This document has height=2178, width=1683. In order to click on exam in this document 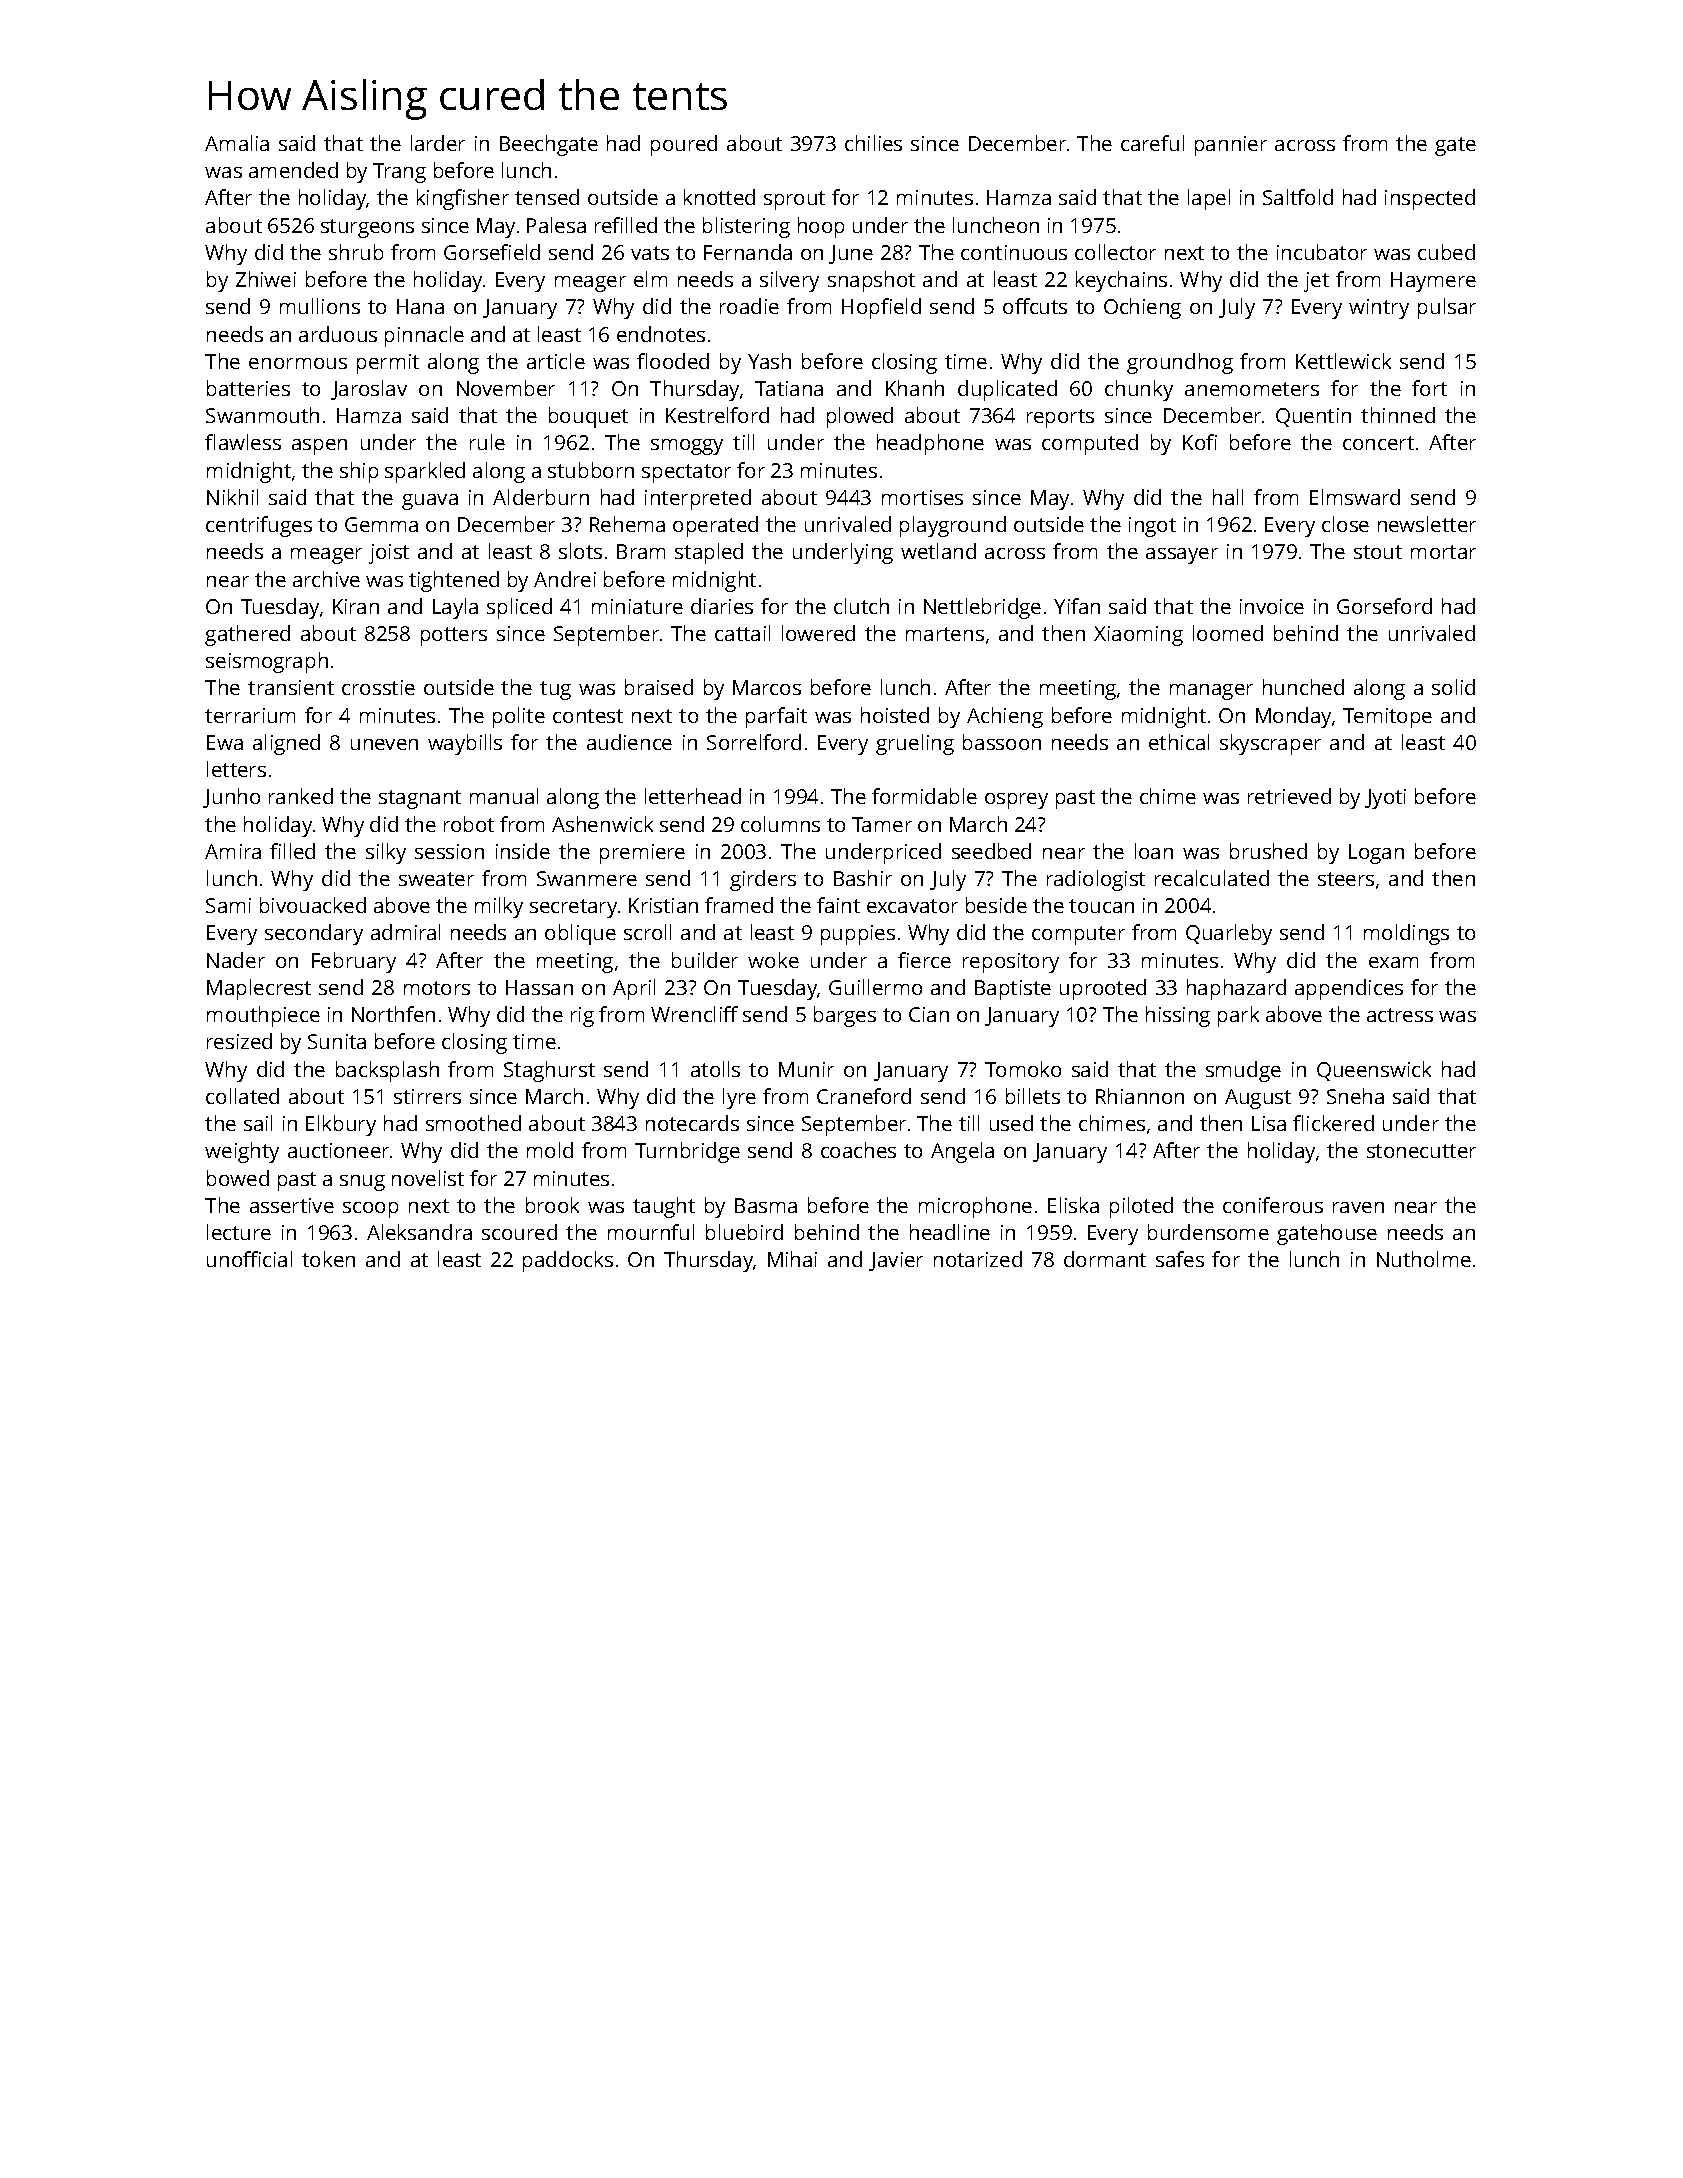, I will do `click(1393, 962)`.
